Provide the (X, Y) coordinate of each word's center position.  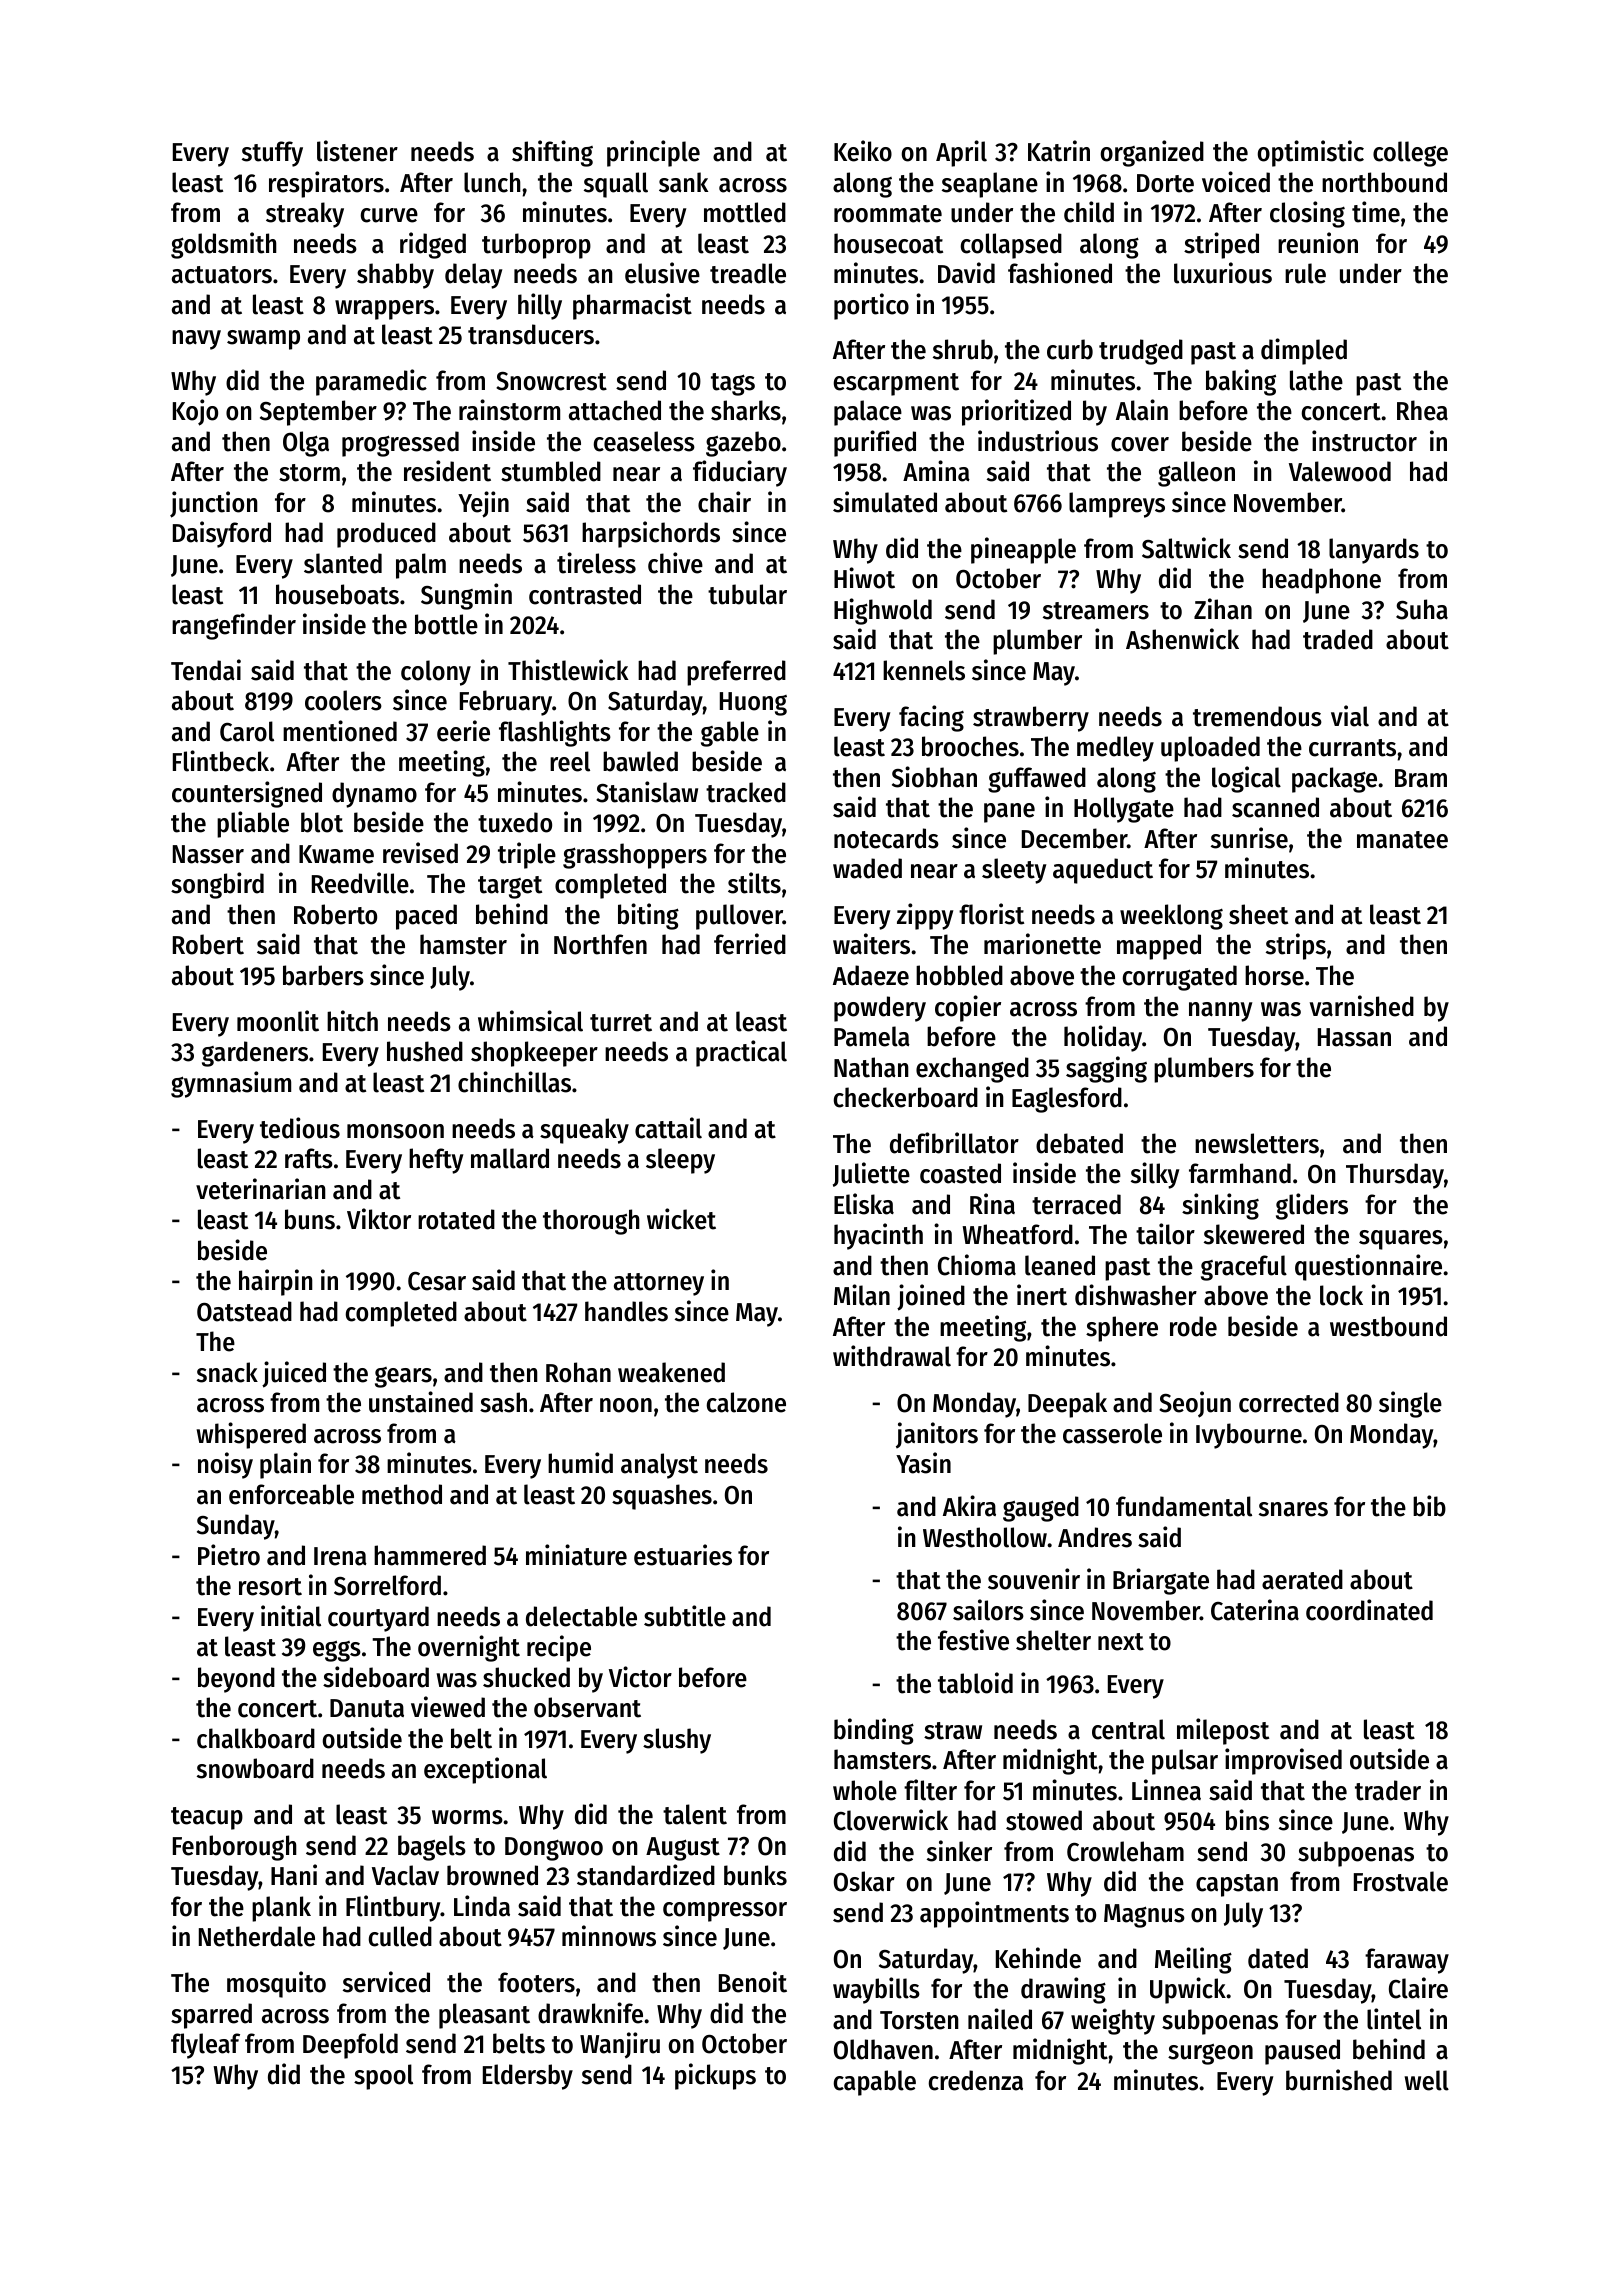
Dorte (1165, 183)
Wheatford (1017, 1234)
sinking (1220, 1206)
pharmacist (632, 306)
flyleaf (205, 2046)
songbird (217, 885)
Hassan (1354, 1037)
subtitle (685, 1616)
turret (621, 1023)
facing (931, 718)
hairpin (276, 1282)
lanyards (1374, 551)
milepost (1223, 1731)
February (506, 703)
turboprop (536, 246)
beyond (236, 1680)
